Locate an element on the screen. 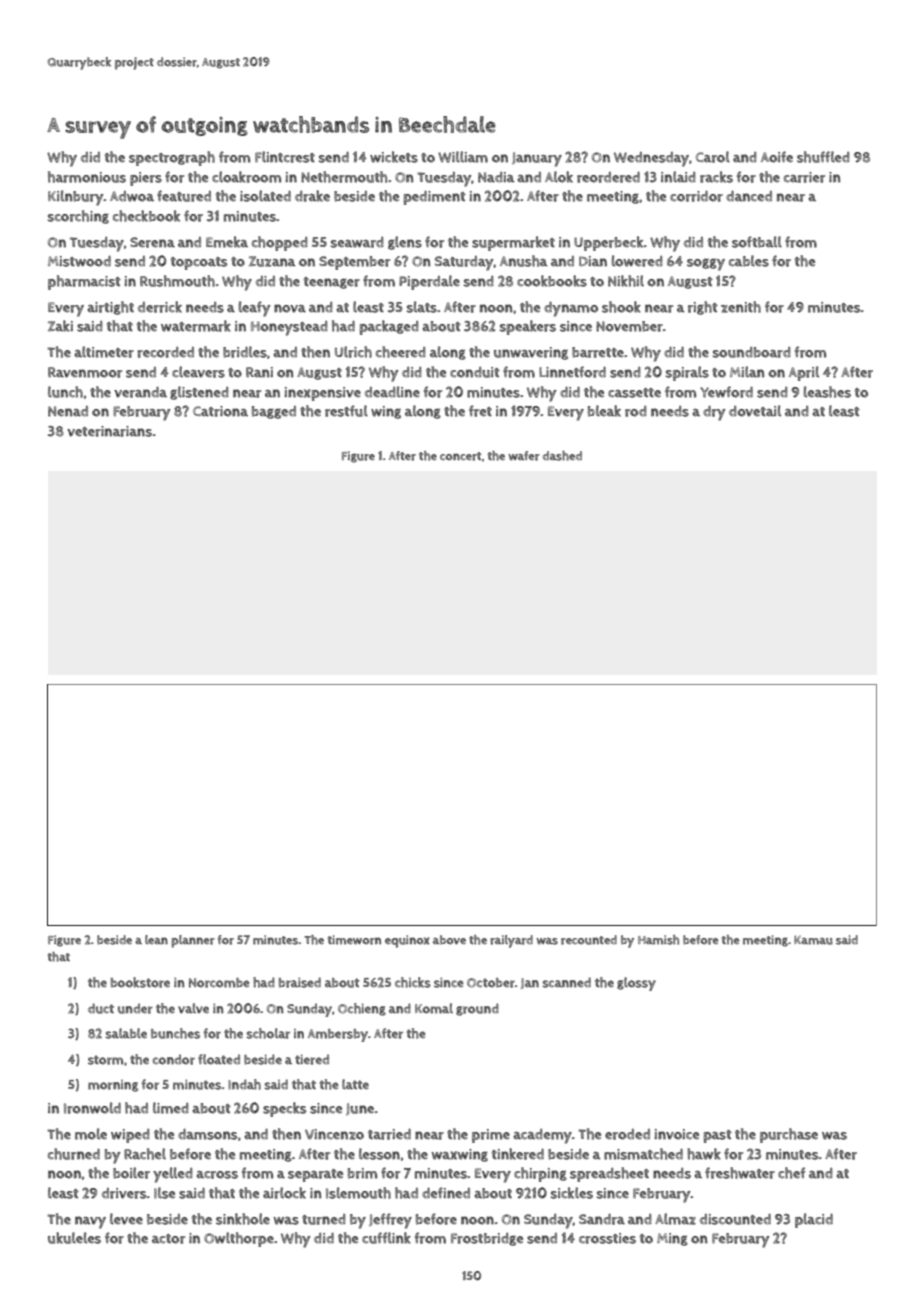 The height and width of the screenshot is (1314, 924). bagged is located at coordinates (274, 412).
